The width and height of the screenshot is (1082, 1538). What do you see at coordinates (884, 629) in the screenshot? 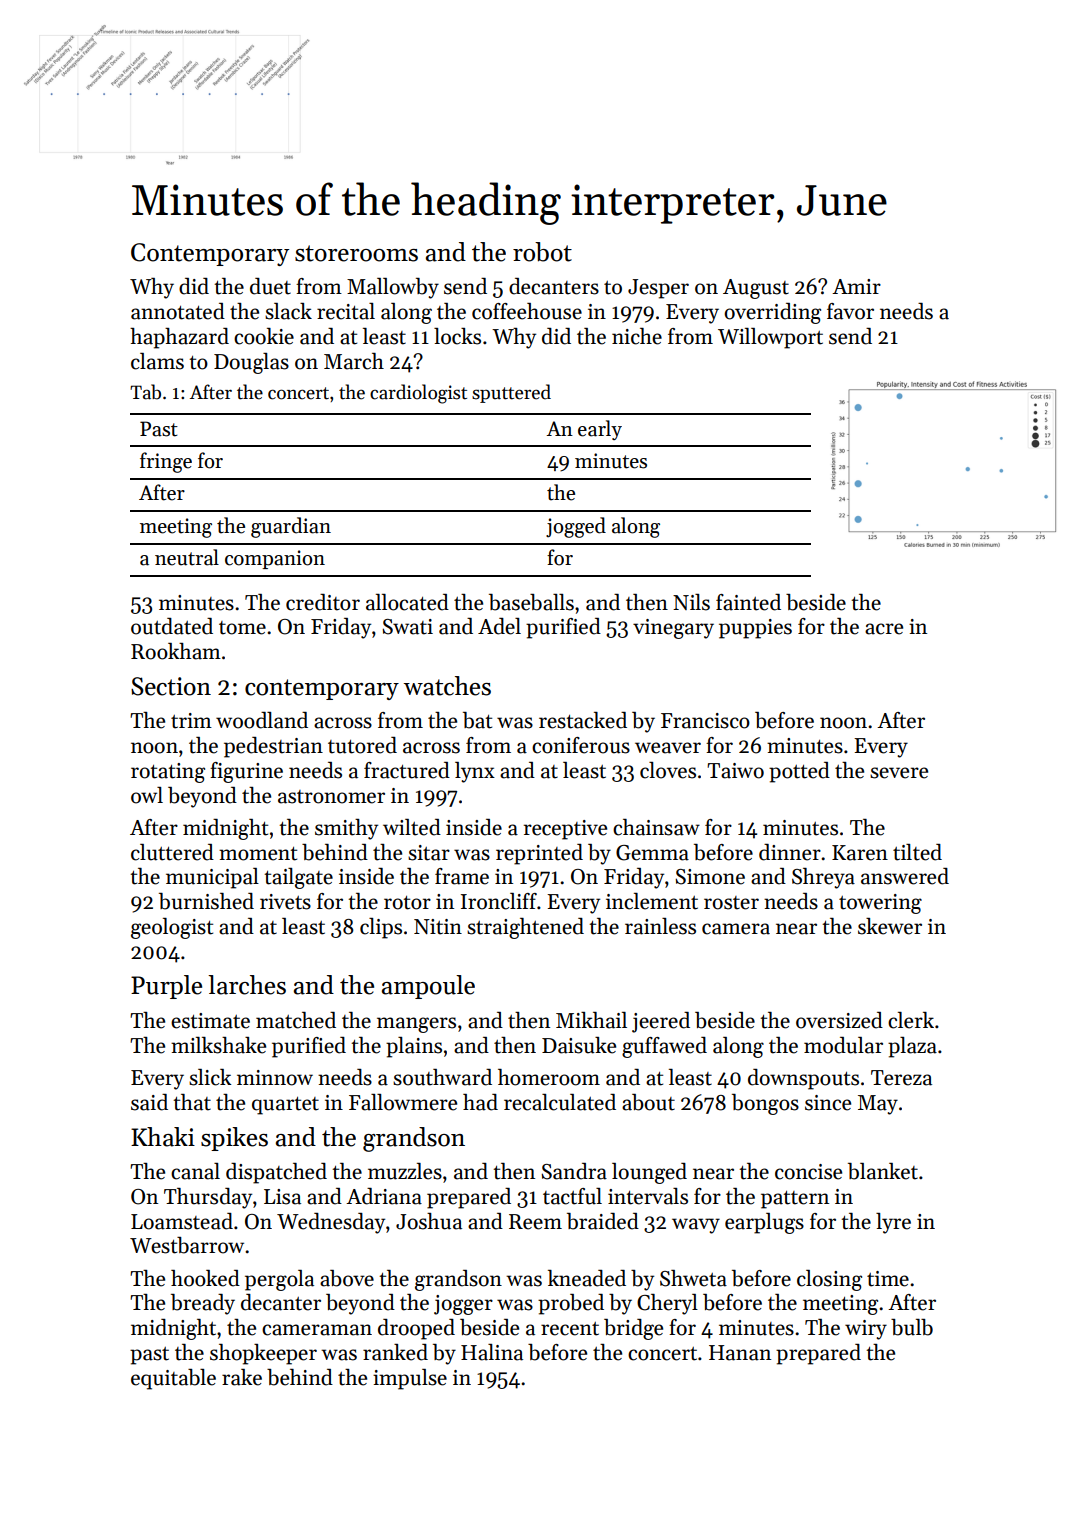
I see `acre` at bounding box center [884, 629].
